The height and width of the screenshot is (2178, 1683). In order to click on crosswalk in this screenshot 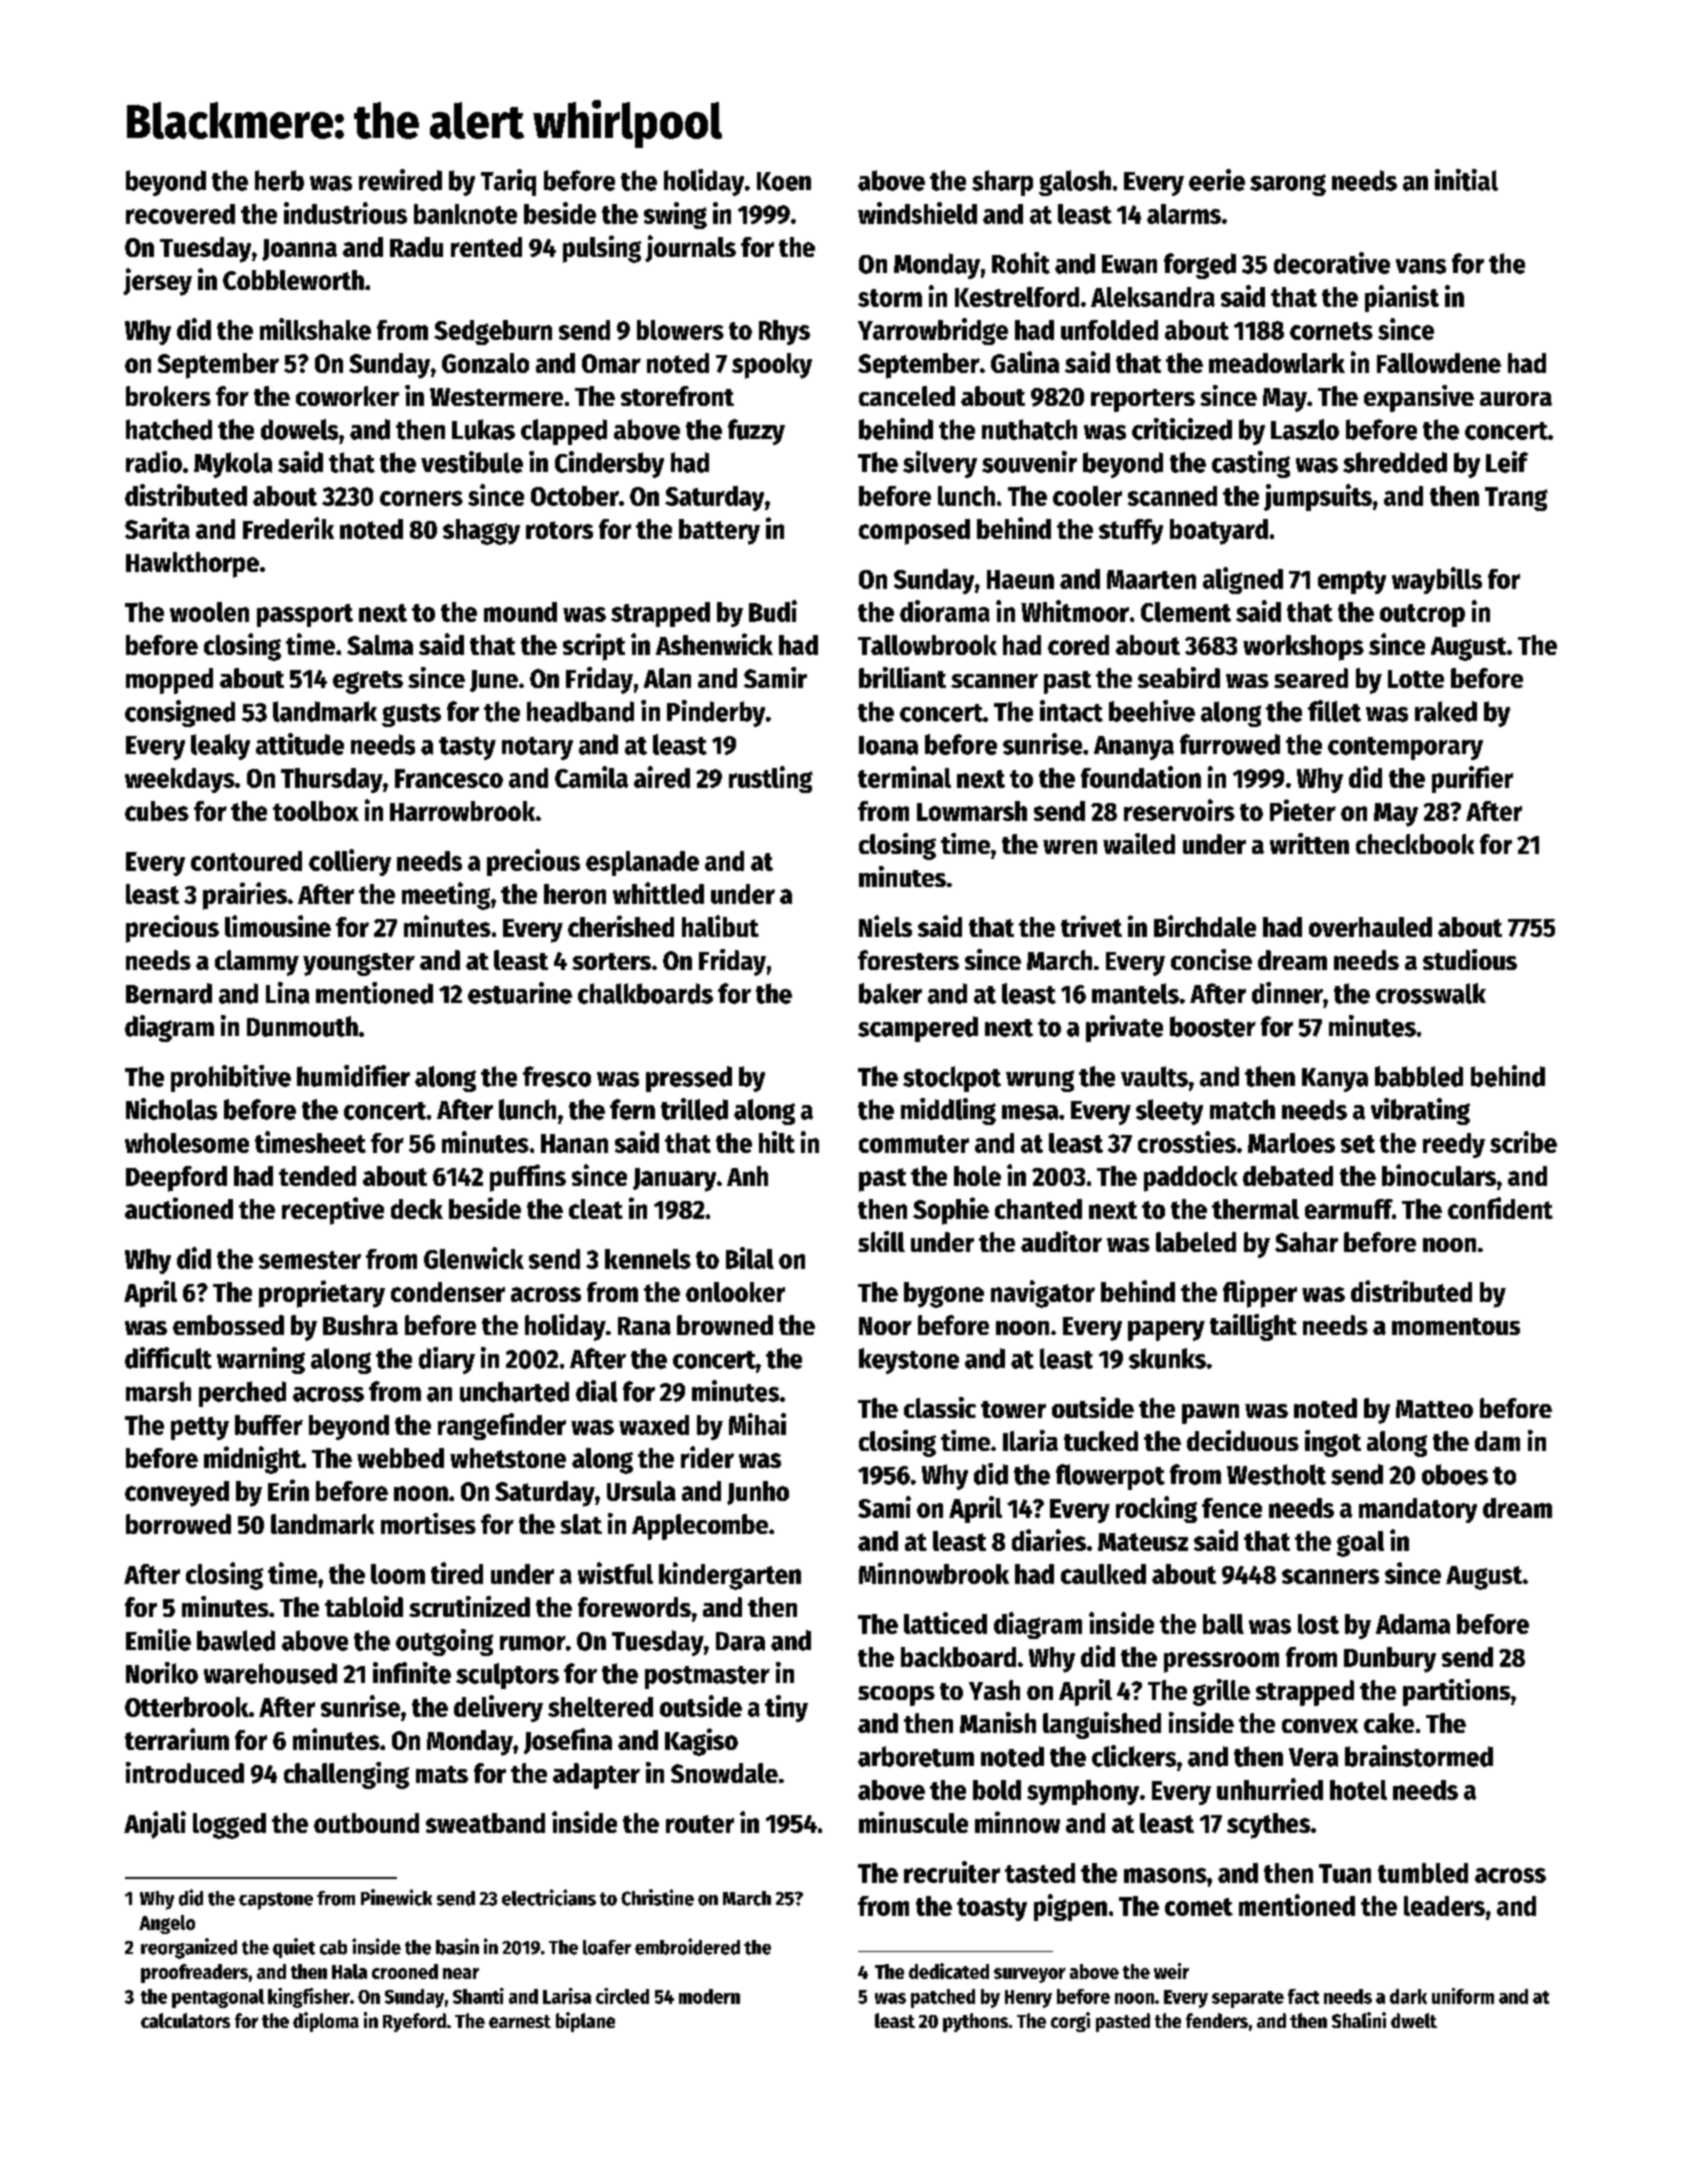, I will do `click(1431, 993)`.
